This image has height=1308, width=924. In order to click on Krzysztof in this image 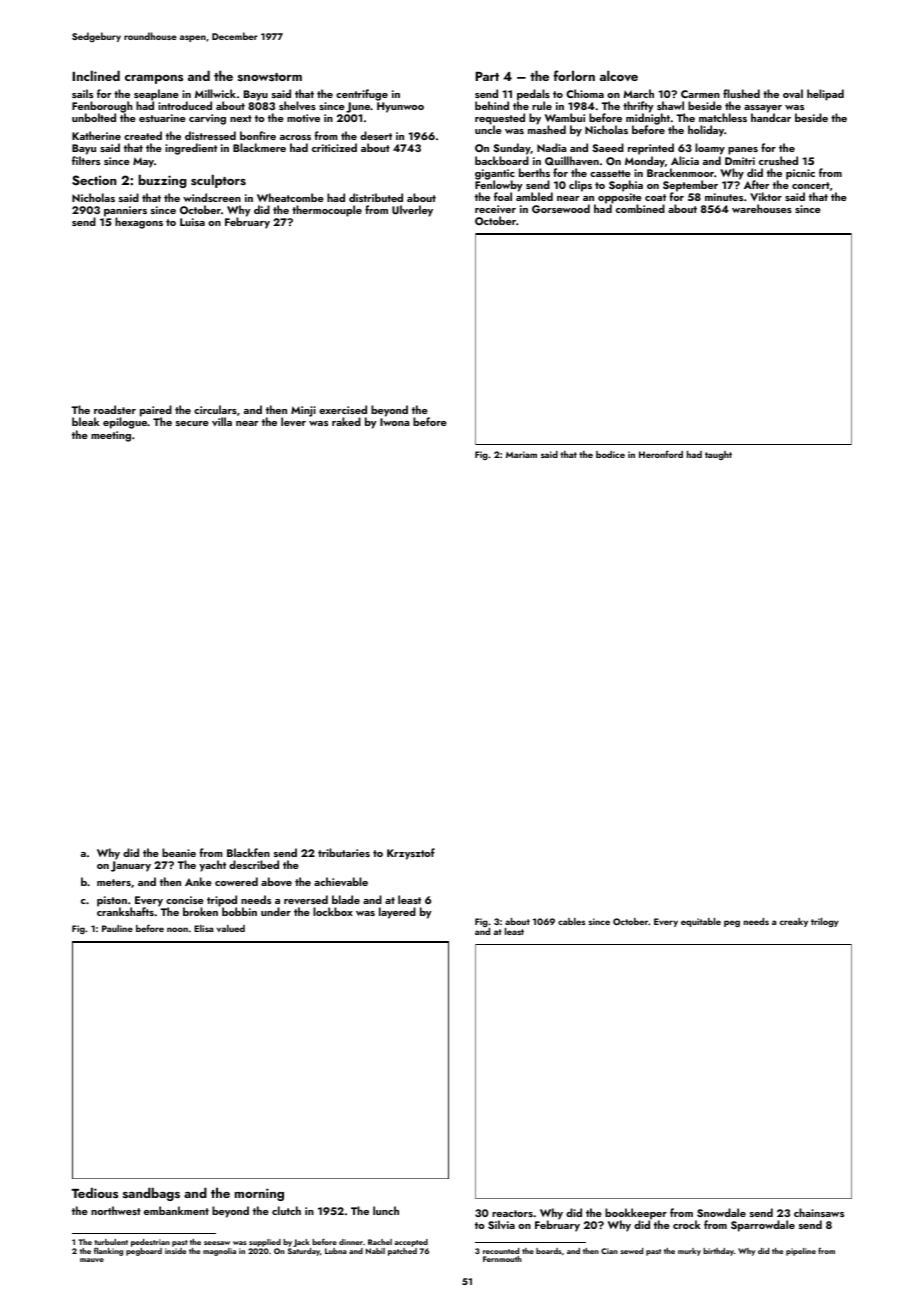, I will do `click(411, 854)`.
